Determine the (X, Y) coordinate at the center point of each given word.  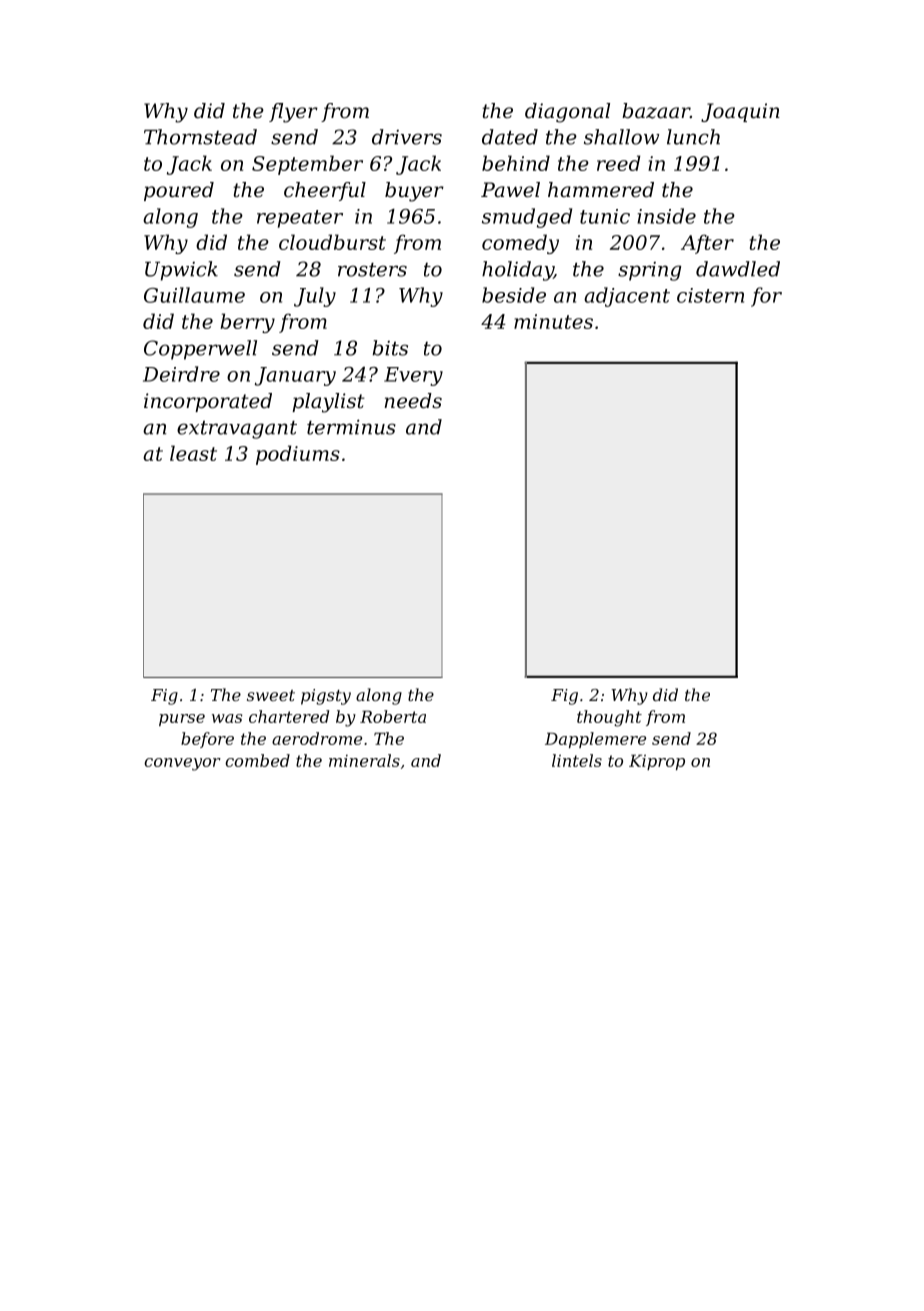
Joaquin (740, 112)
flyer (293, 113)
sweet (271, 695)
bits (390, 348)
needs (413, 401)
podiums (298, 455)
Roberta (393, 716)
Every (413, 376)
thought (609, 718)
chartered (289, 716)
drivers (407, 137)
